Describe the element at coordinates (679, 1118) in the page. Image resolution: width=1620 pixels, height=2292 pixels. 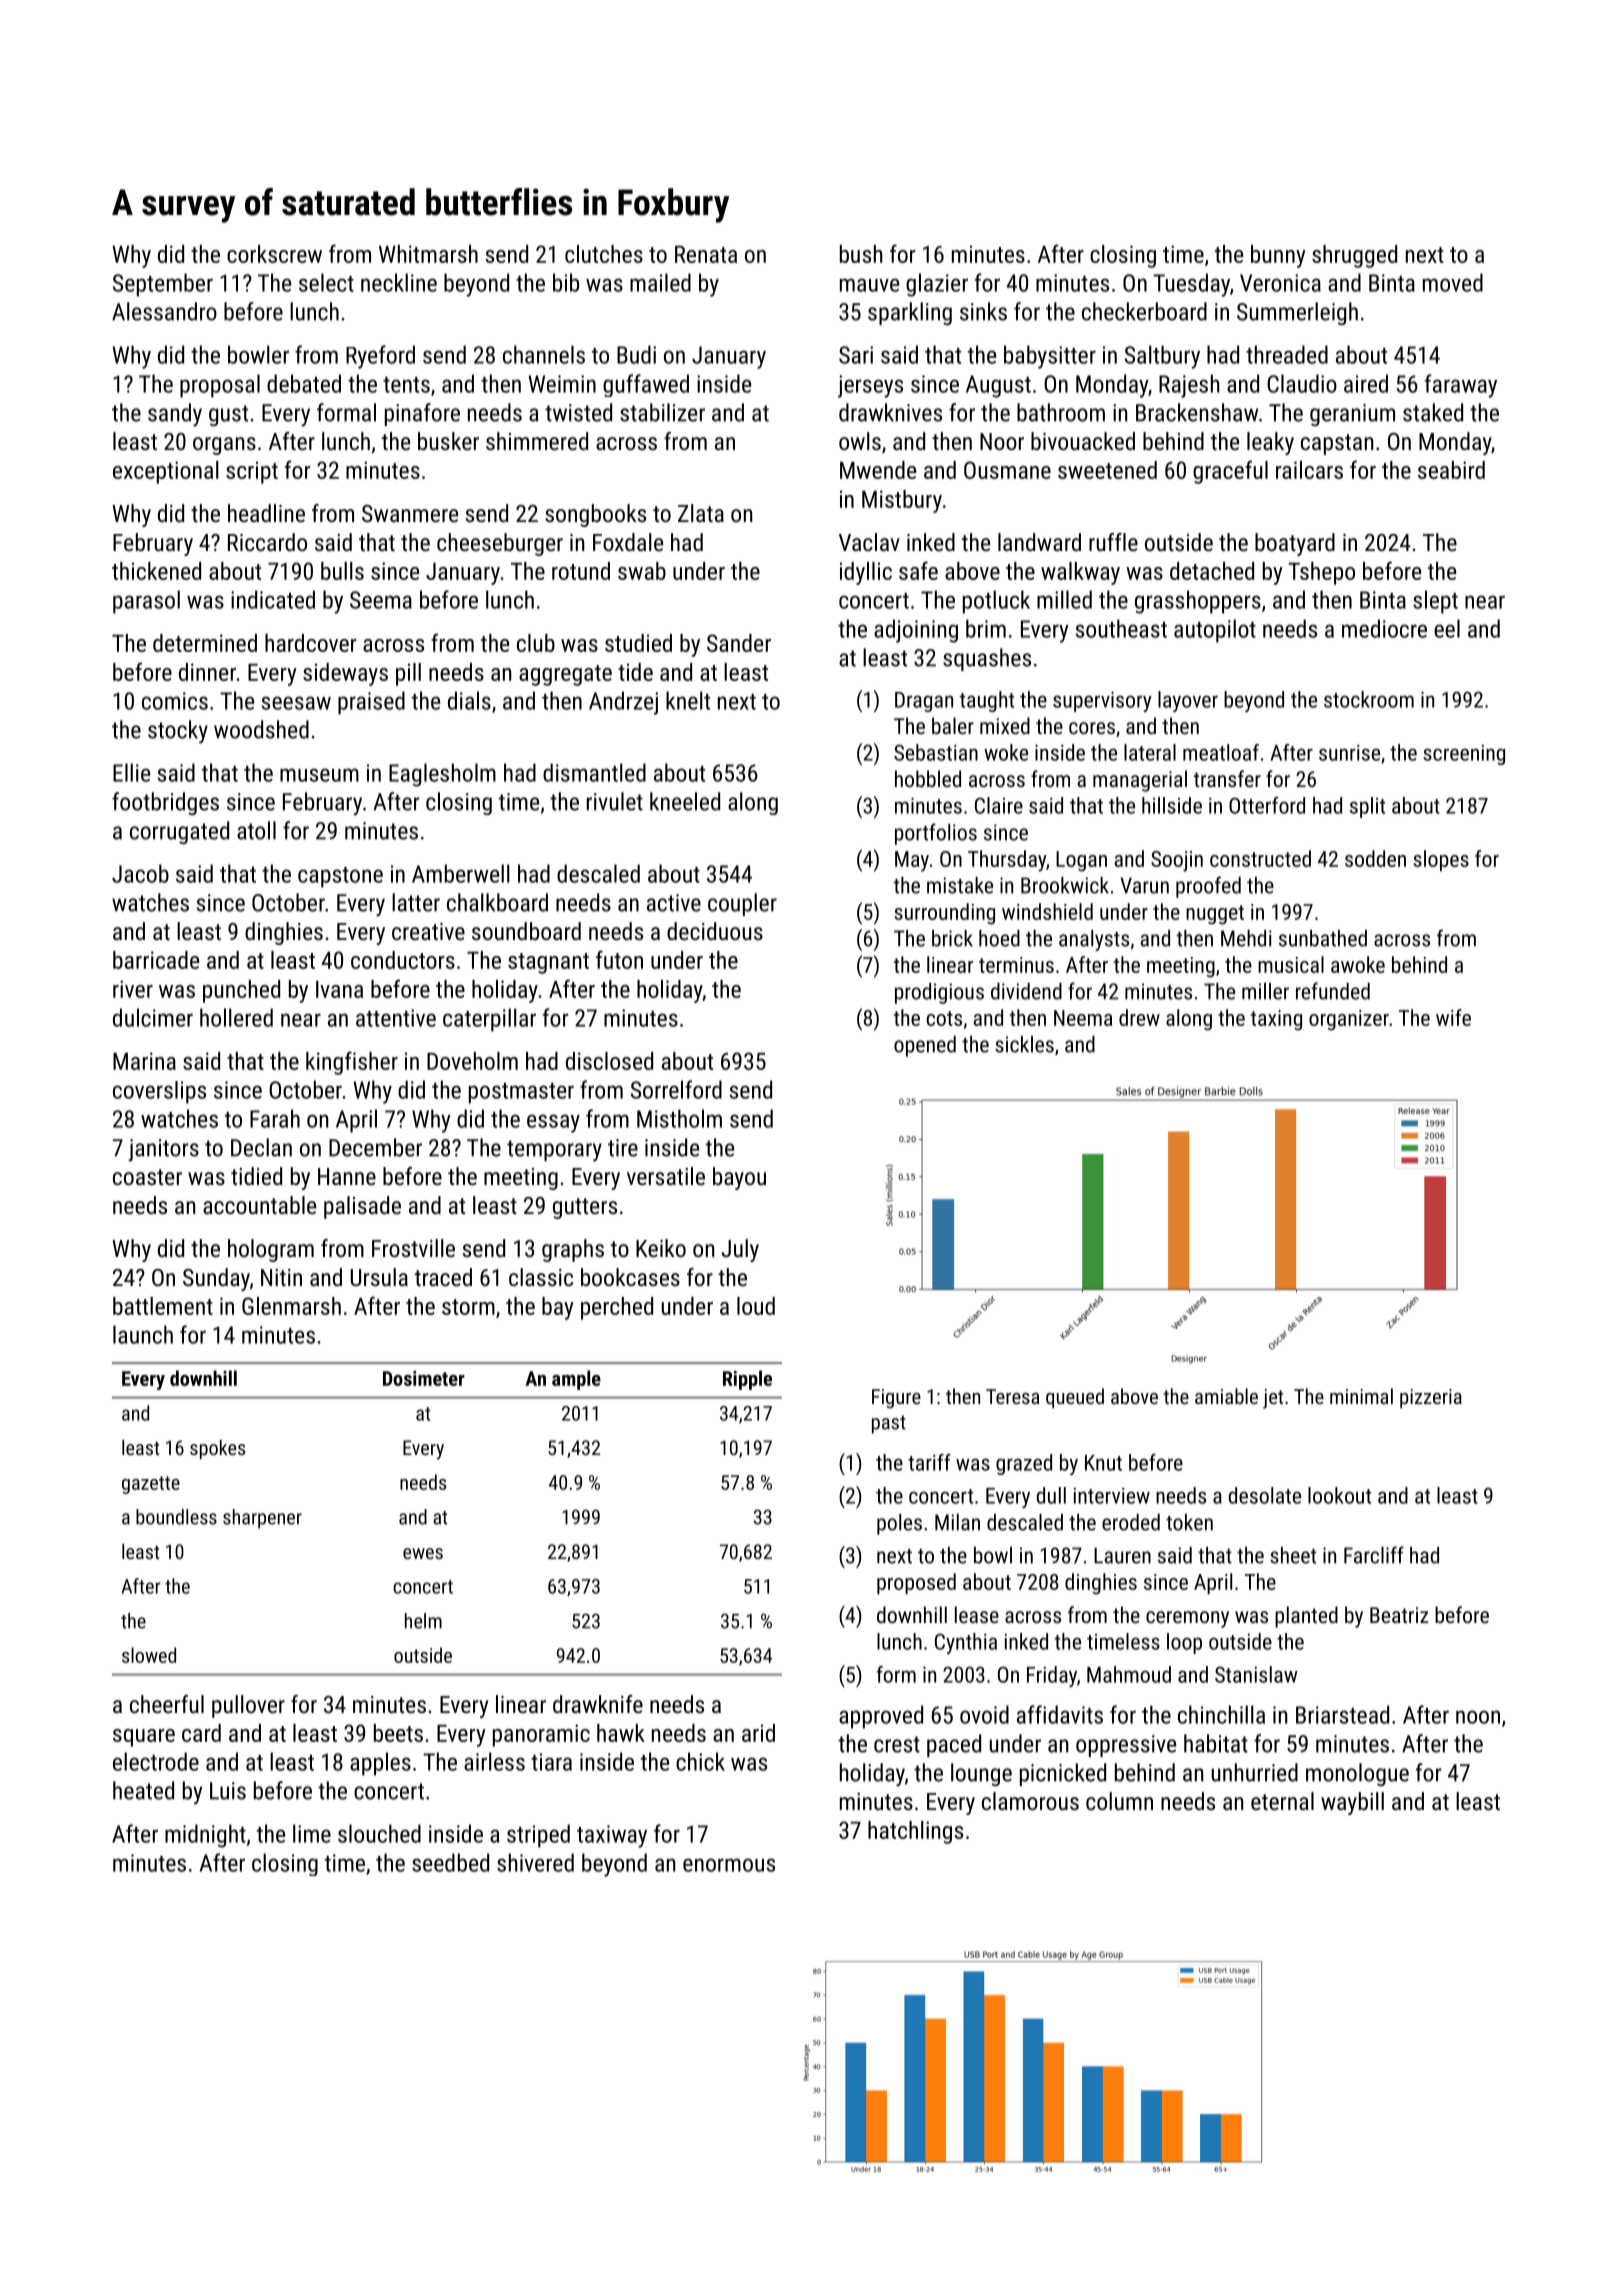
I see `Mistholm` at that location.
